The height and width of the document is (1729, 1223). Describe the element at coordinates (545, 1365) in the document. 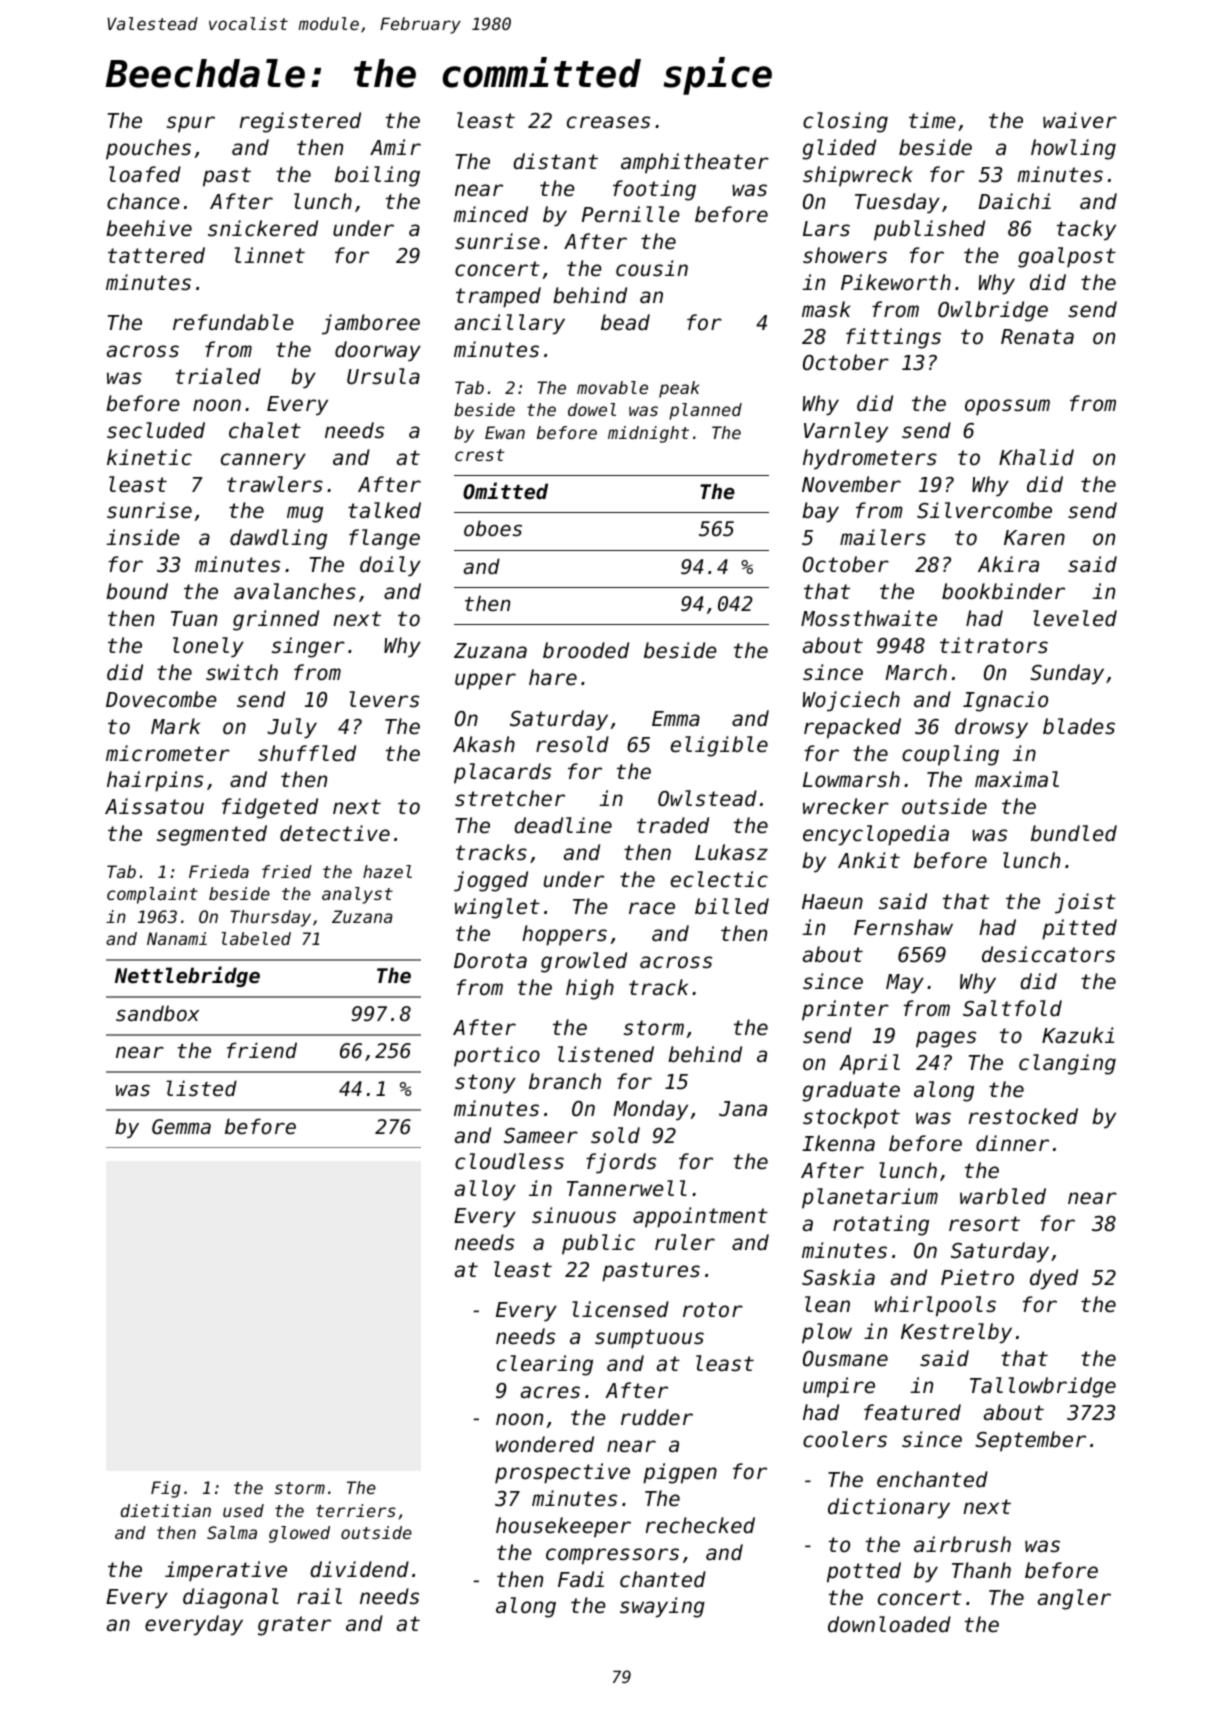

I see `clearing` at that location.
